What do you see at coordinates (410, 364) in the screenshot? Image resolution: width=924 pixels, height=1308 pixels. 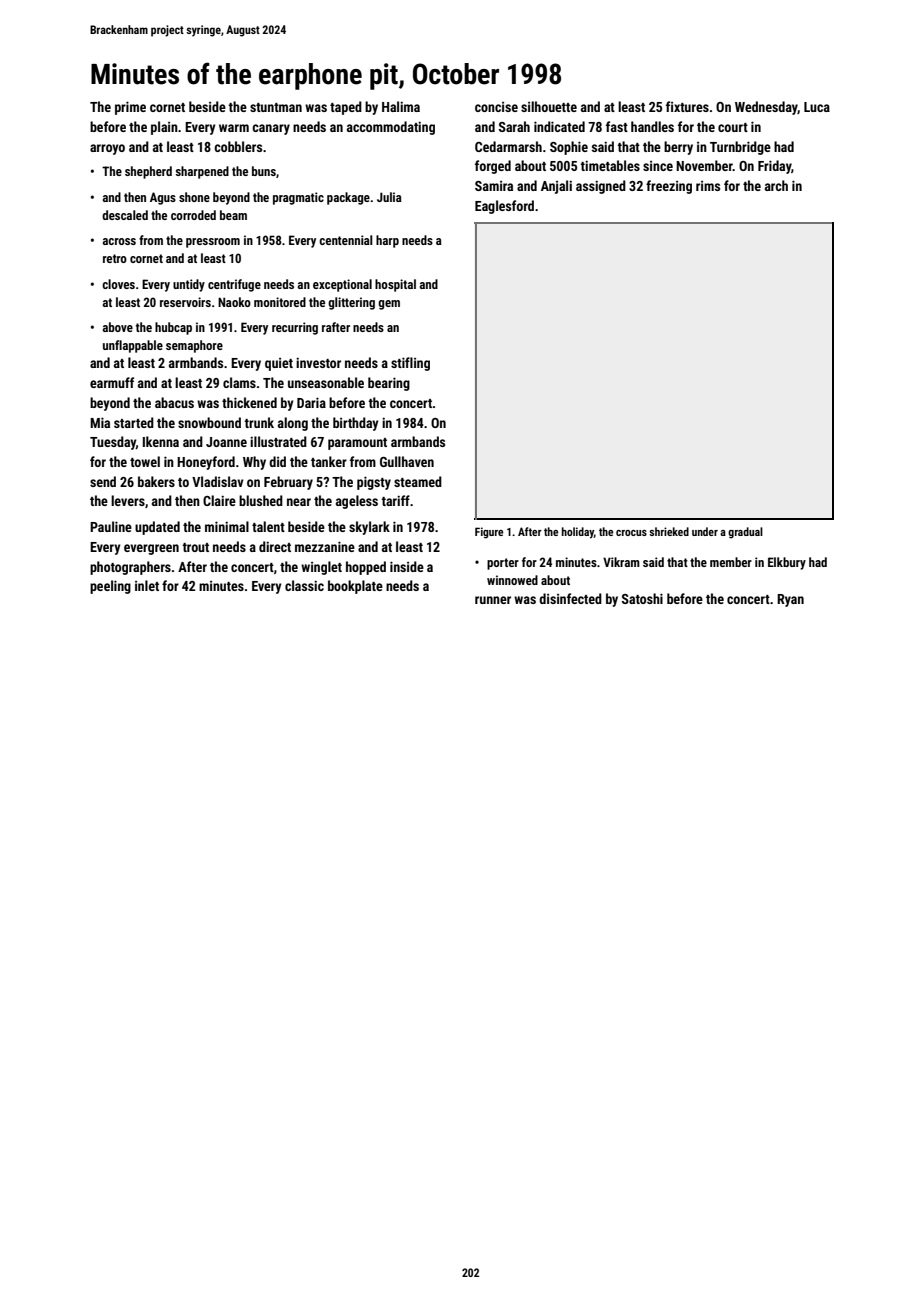 I see `stifling` at bounding box center [410, 364].
